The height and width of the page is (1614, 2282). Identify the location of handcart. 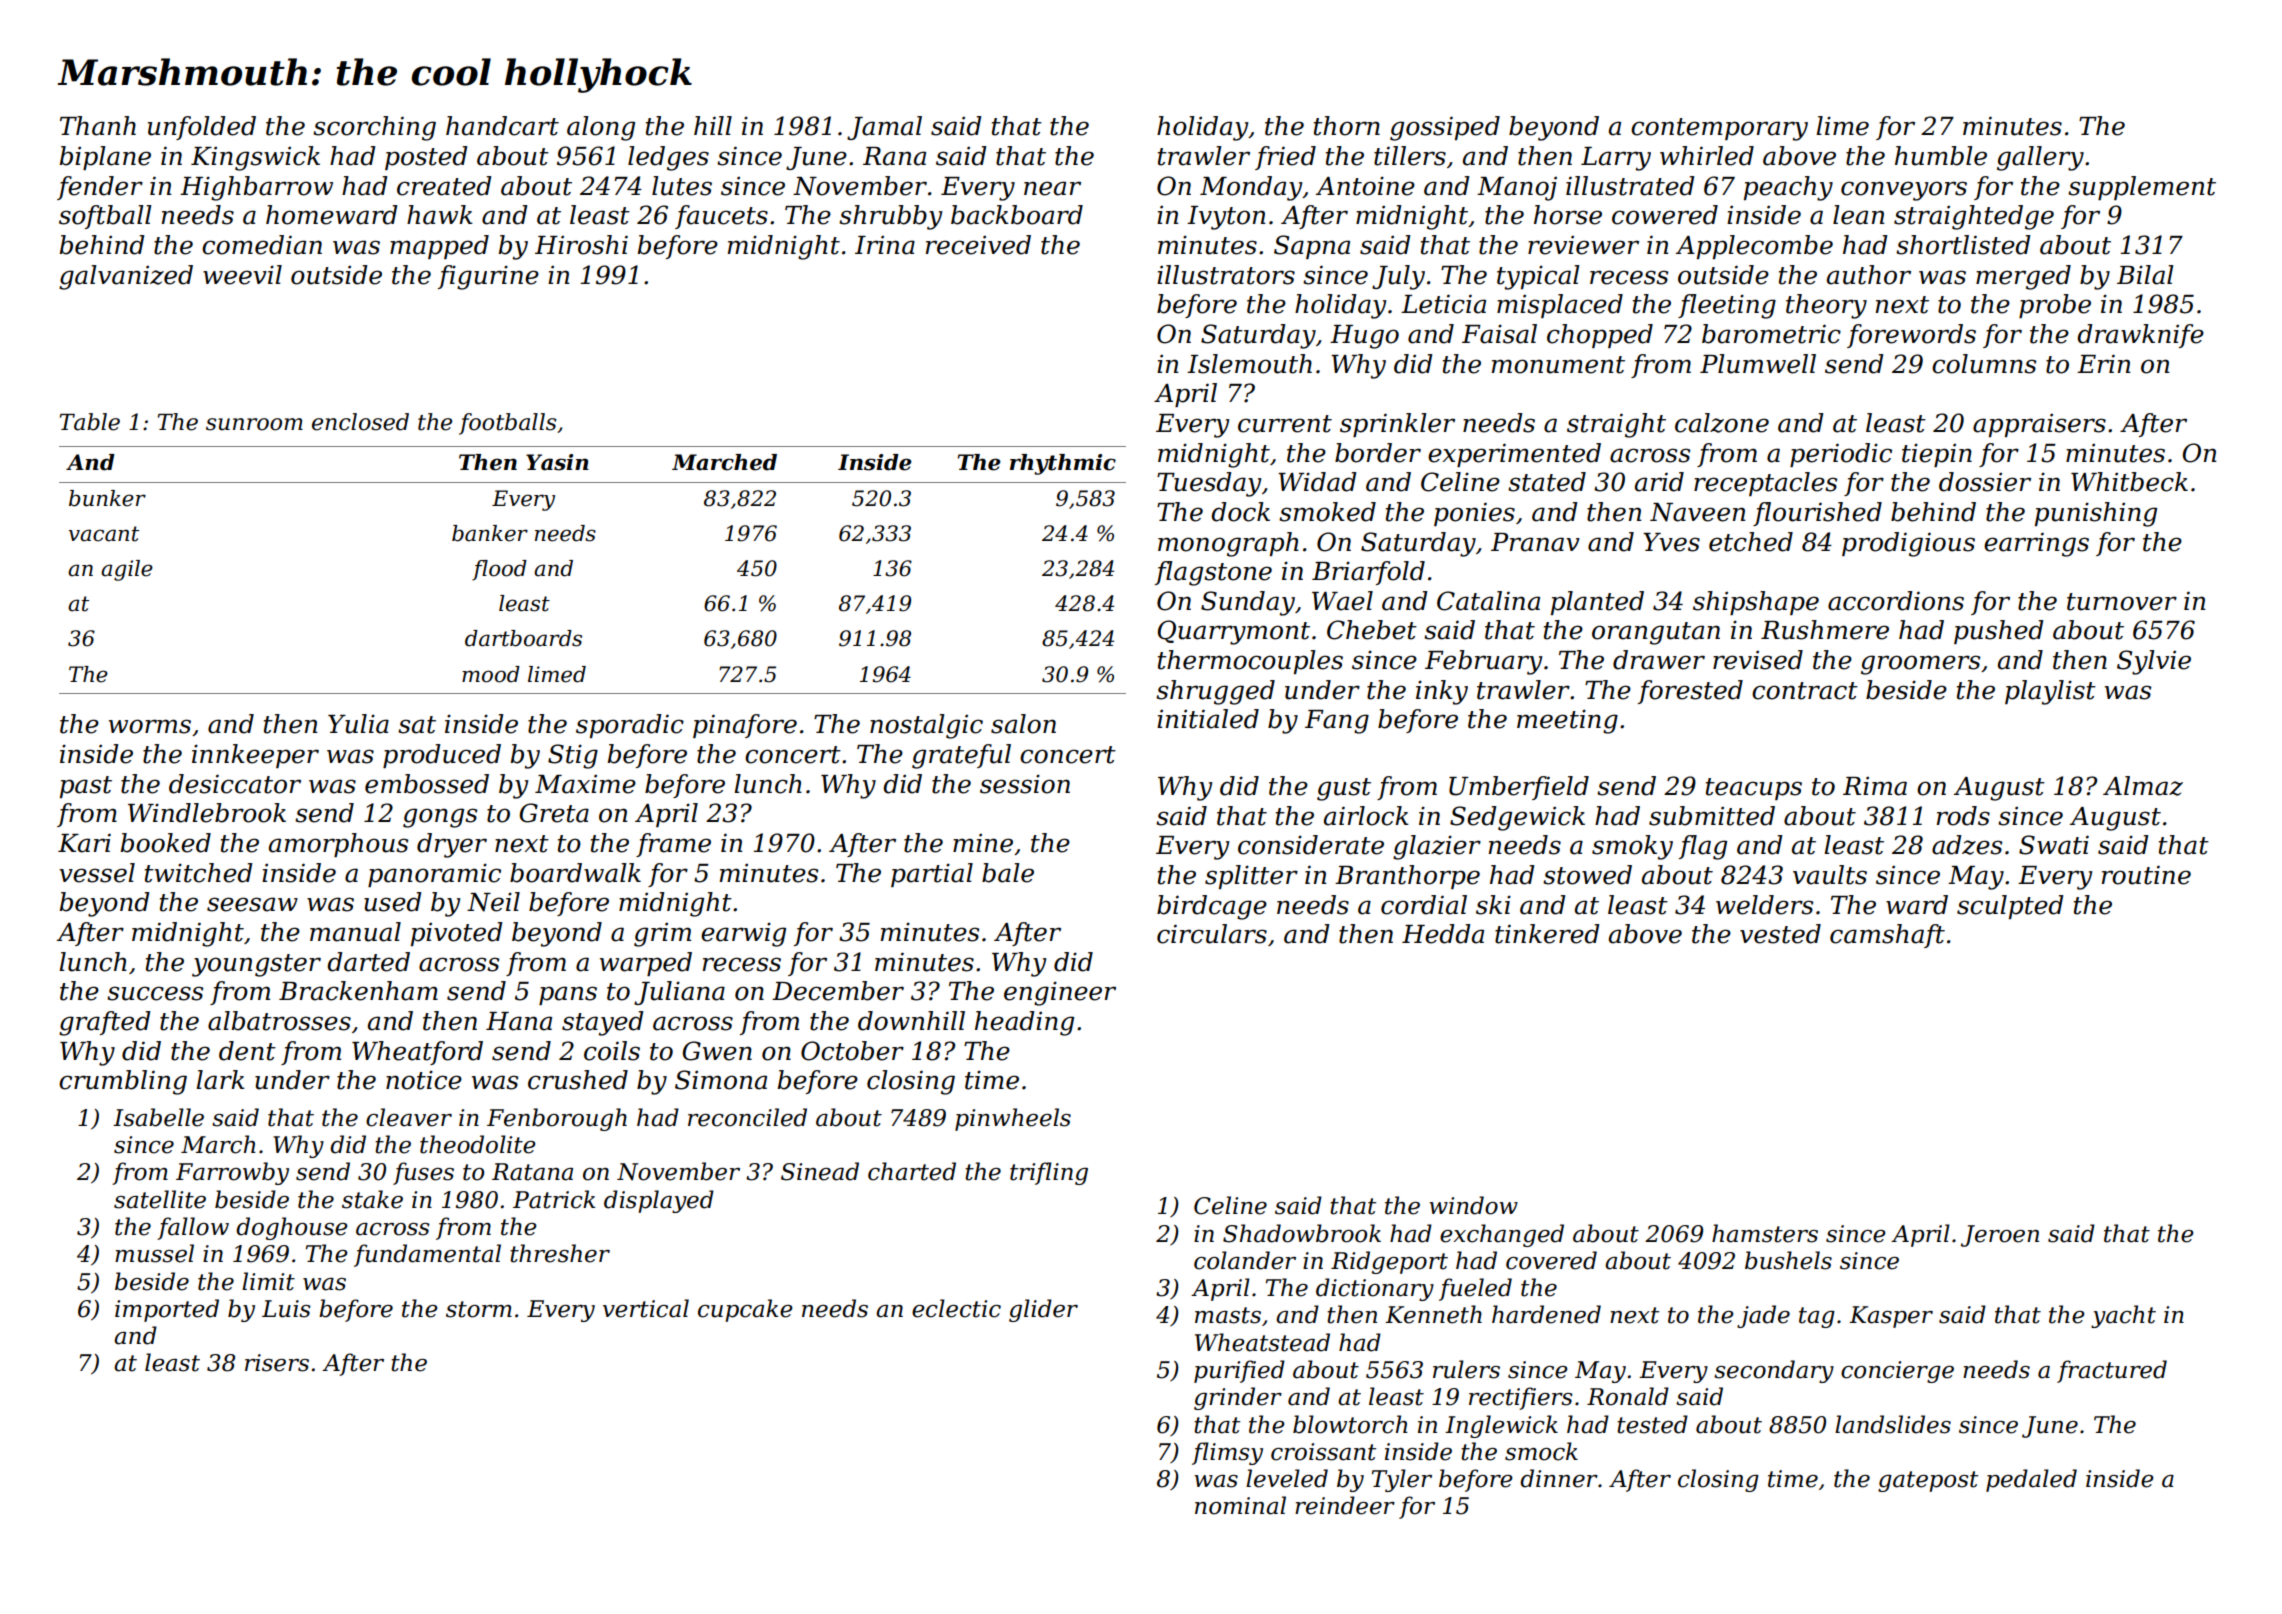
(502, 126).
